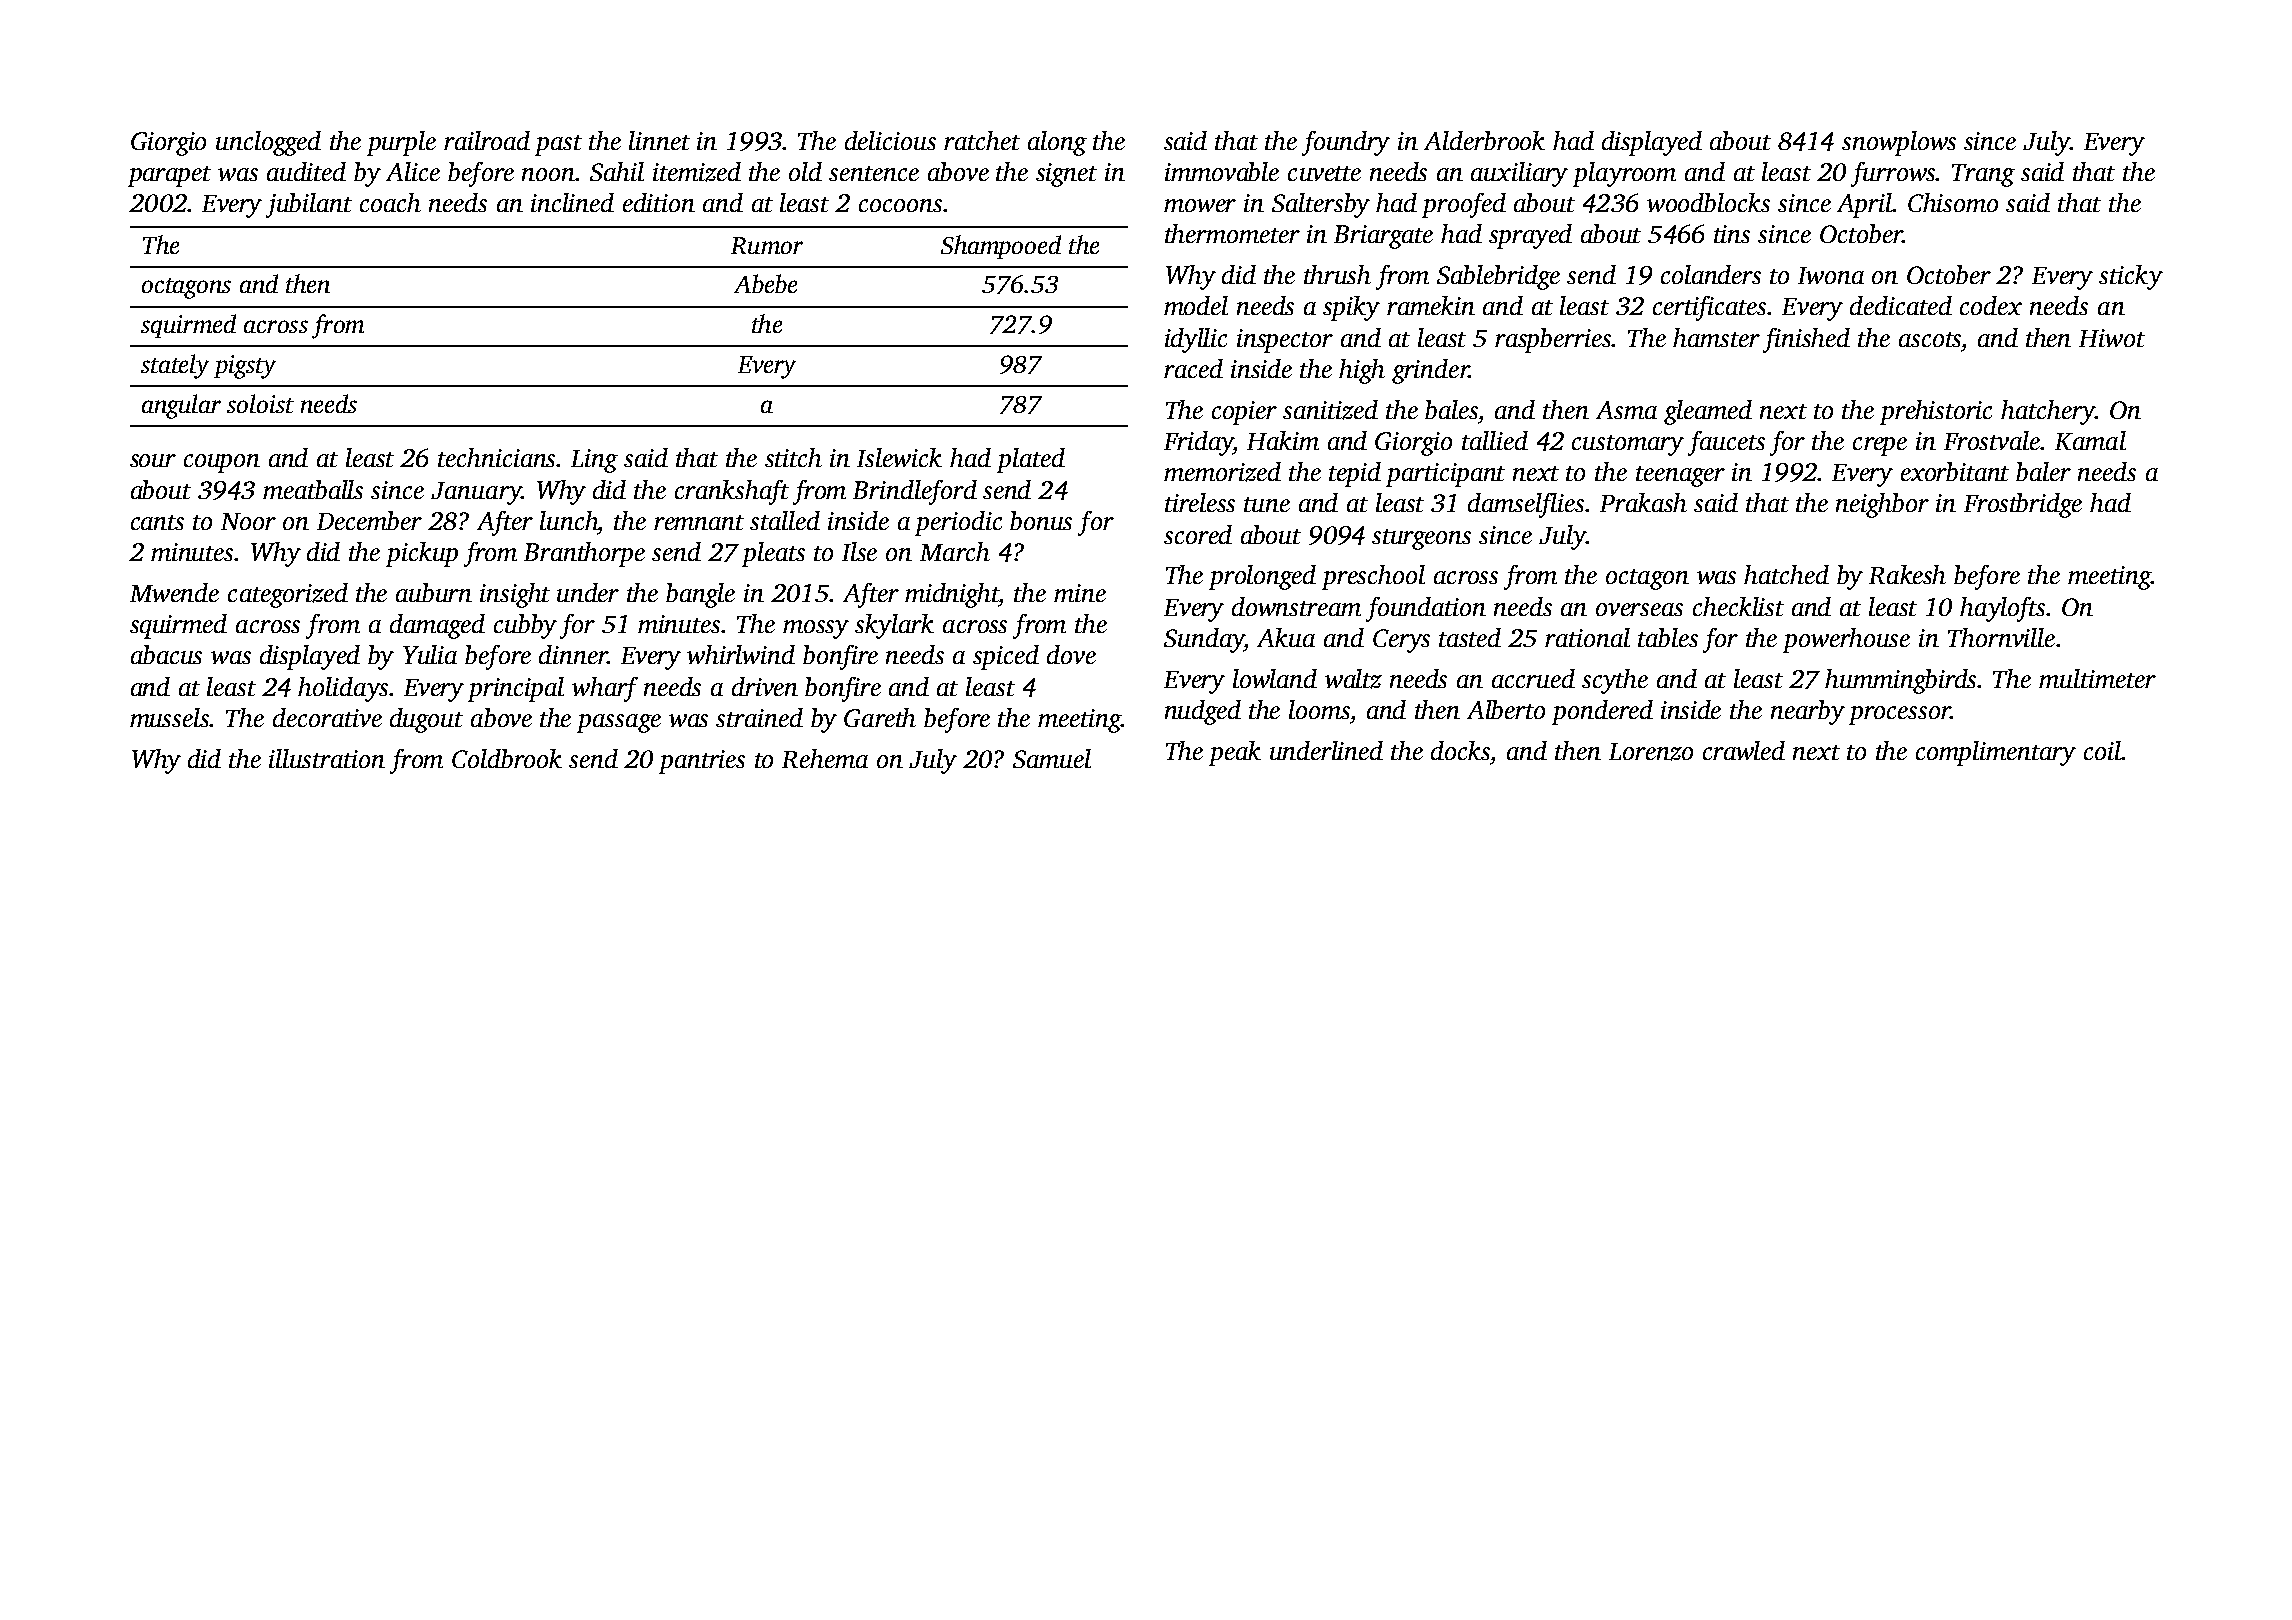 Image resolution: width=2292 pixels, height=1620 pixels. What do you see at coordinates (1041, 520) in the page?
I see `bonus` at bounding box center [1041, 520].
